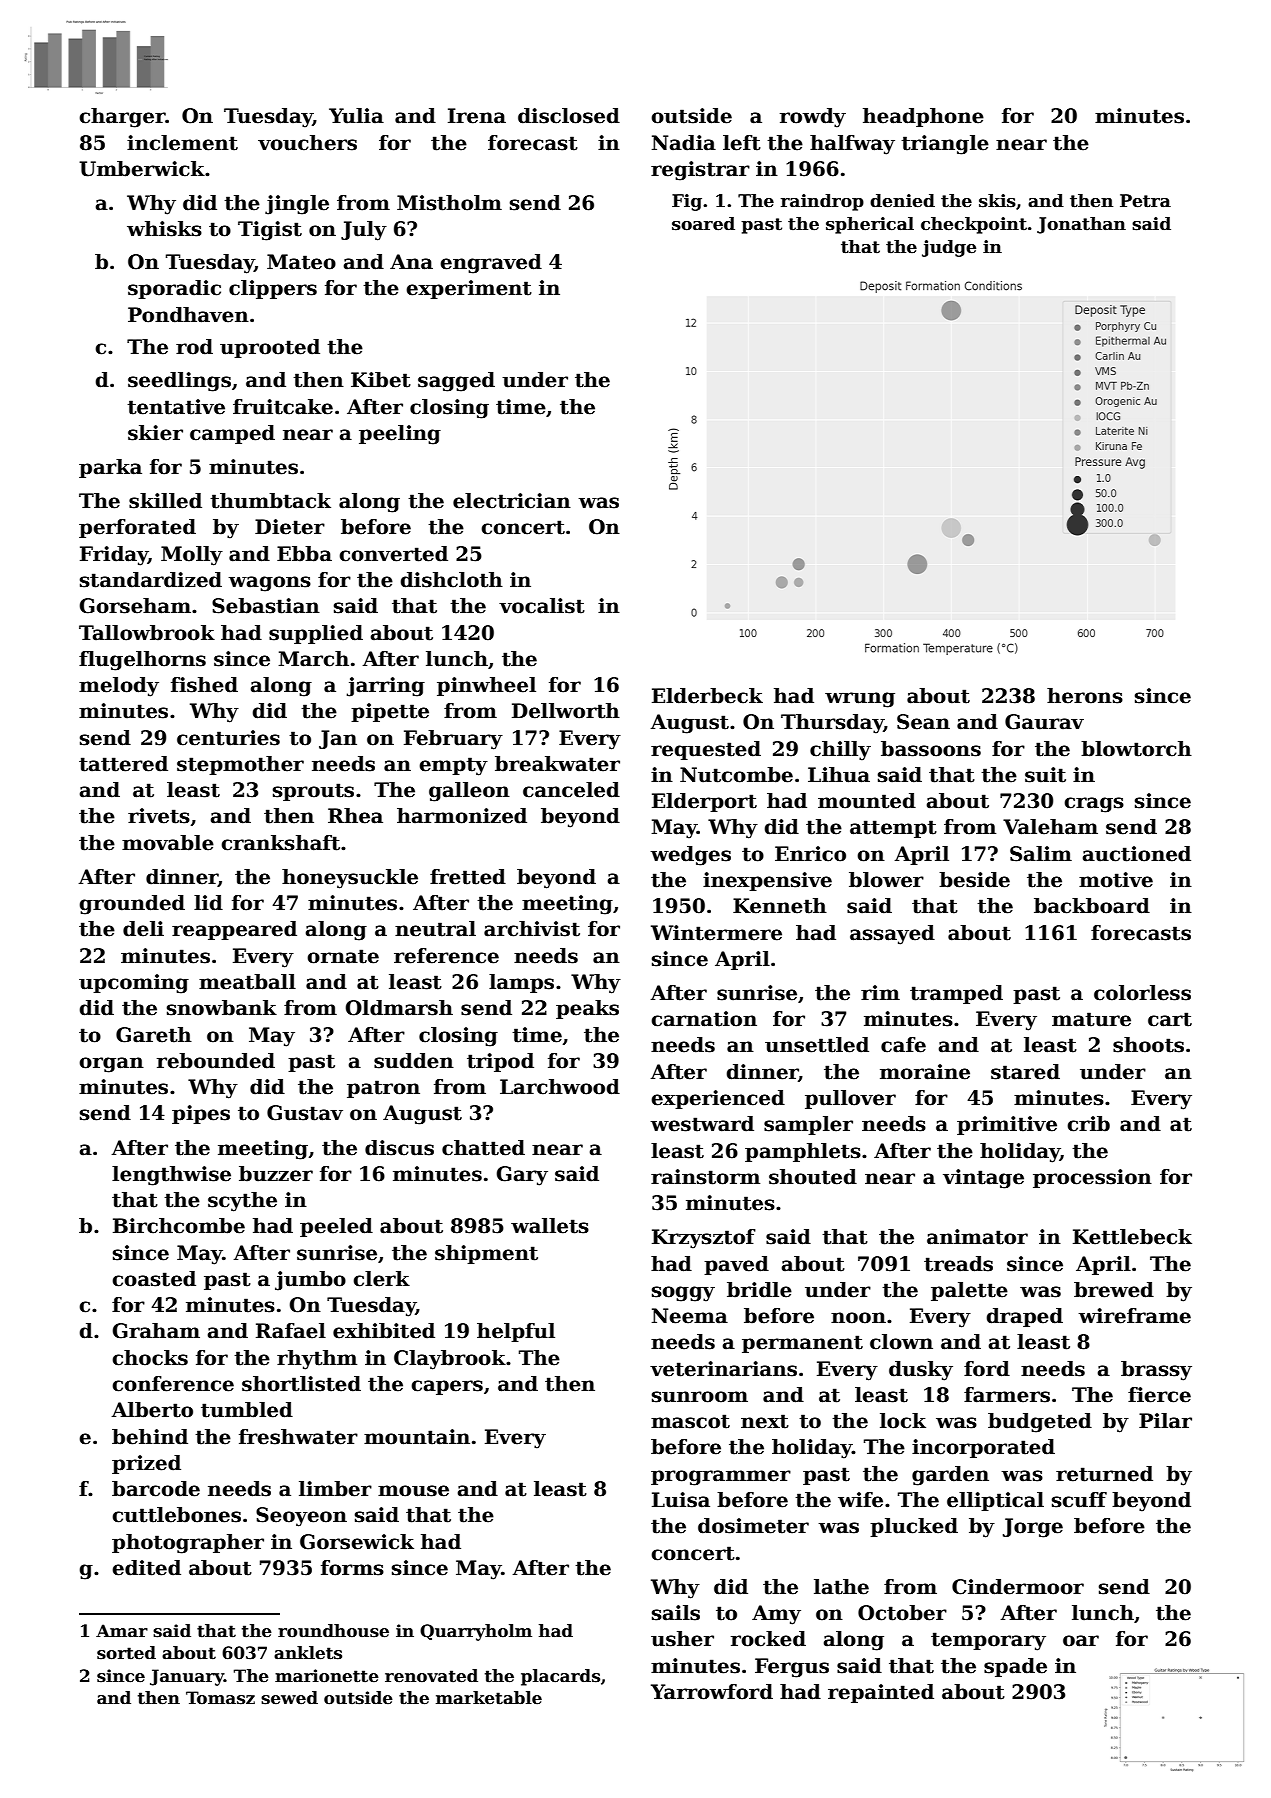 This screenshot has width=1271, height=1798. What do you see at coordinates (571, 790) in the screenshot?
I see `canceled` at bounding box center [571, 790].
